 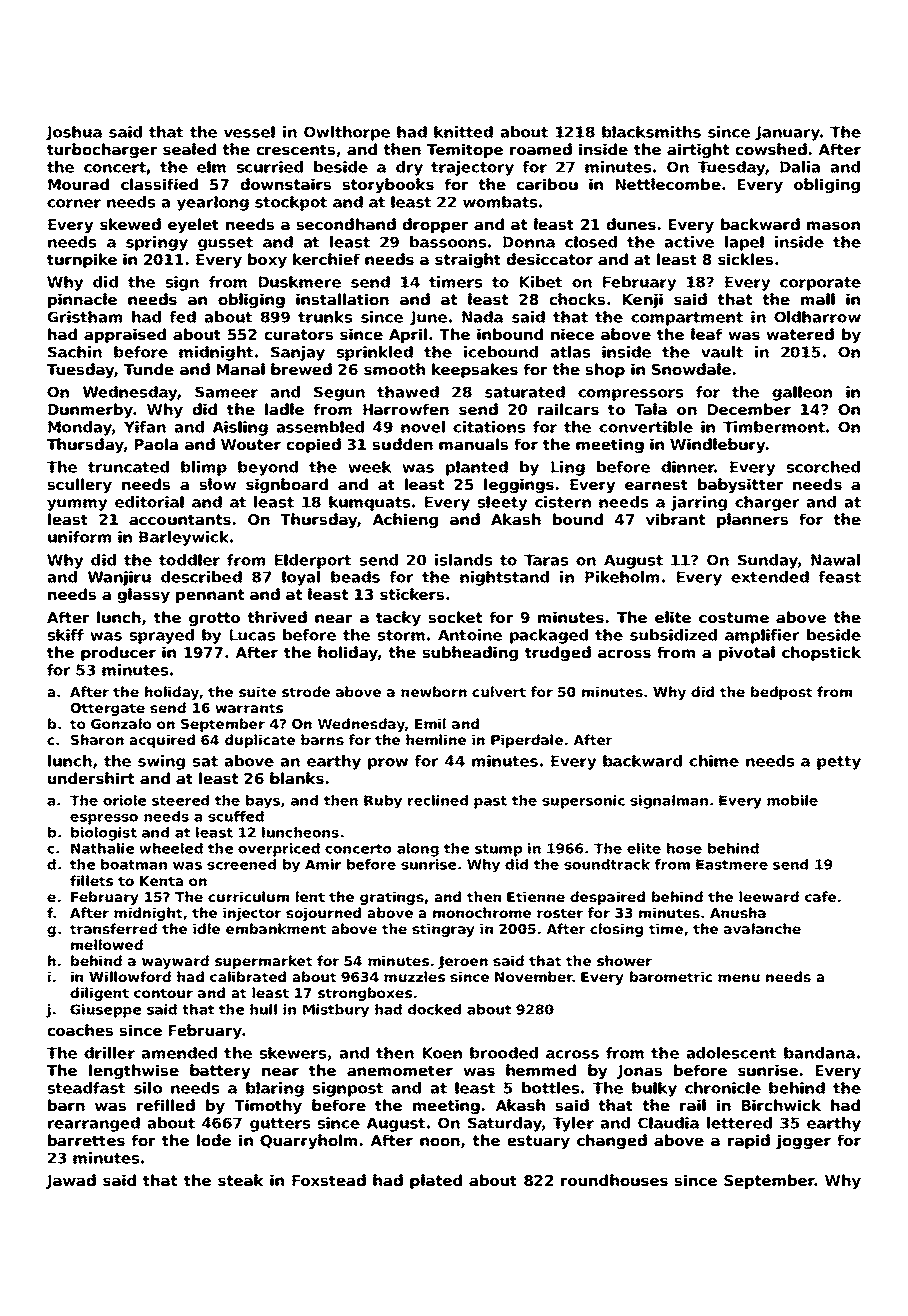 I want to click on curators, so click(x=298, y=334).
